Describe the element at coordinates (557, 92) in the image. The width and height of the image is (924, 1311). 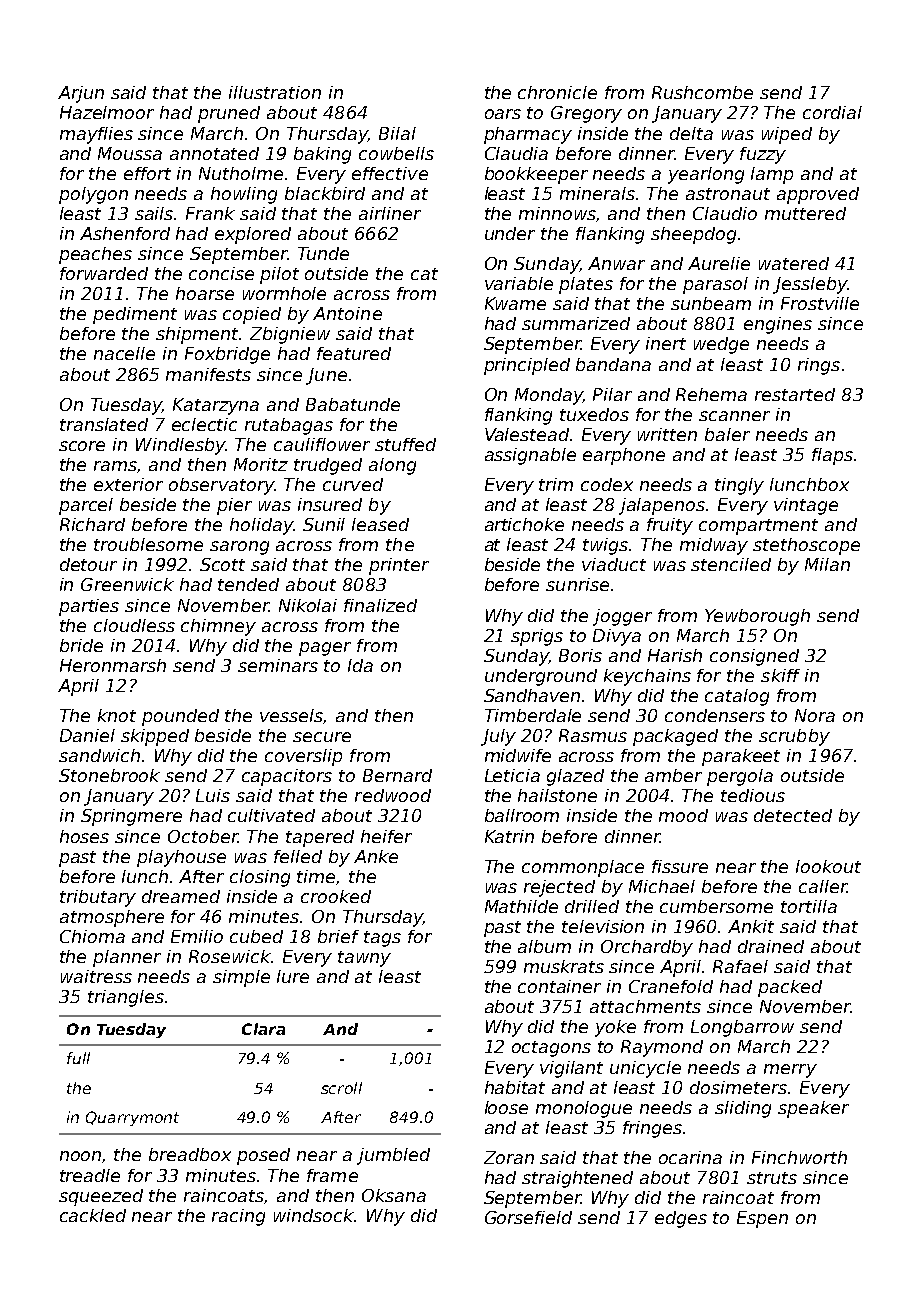
I see `chronicle` at that location.
